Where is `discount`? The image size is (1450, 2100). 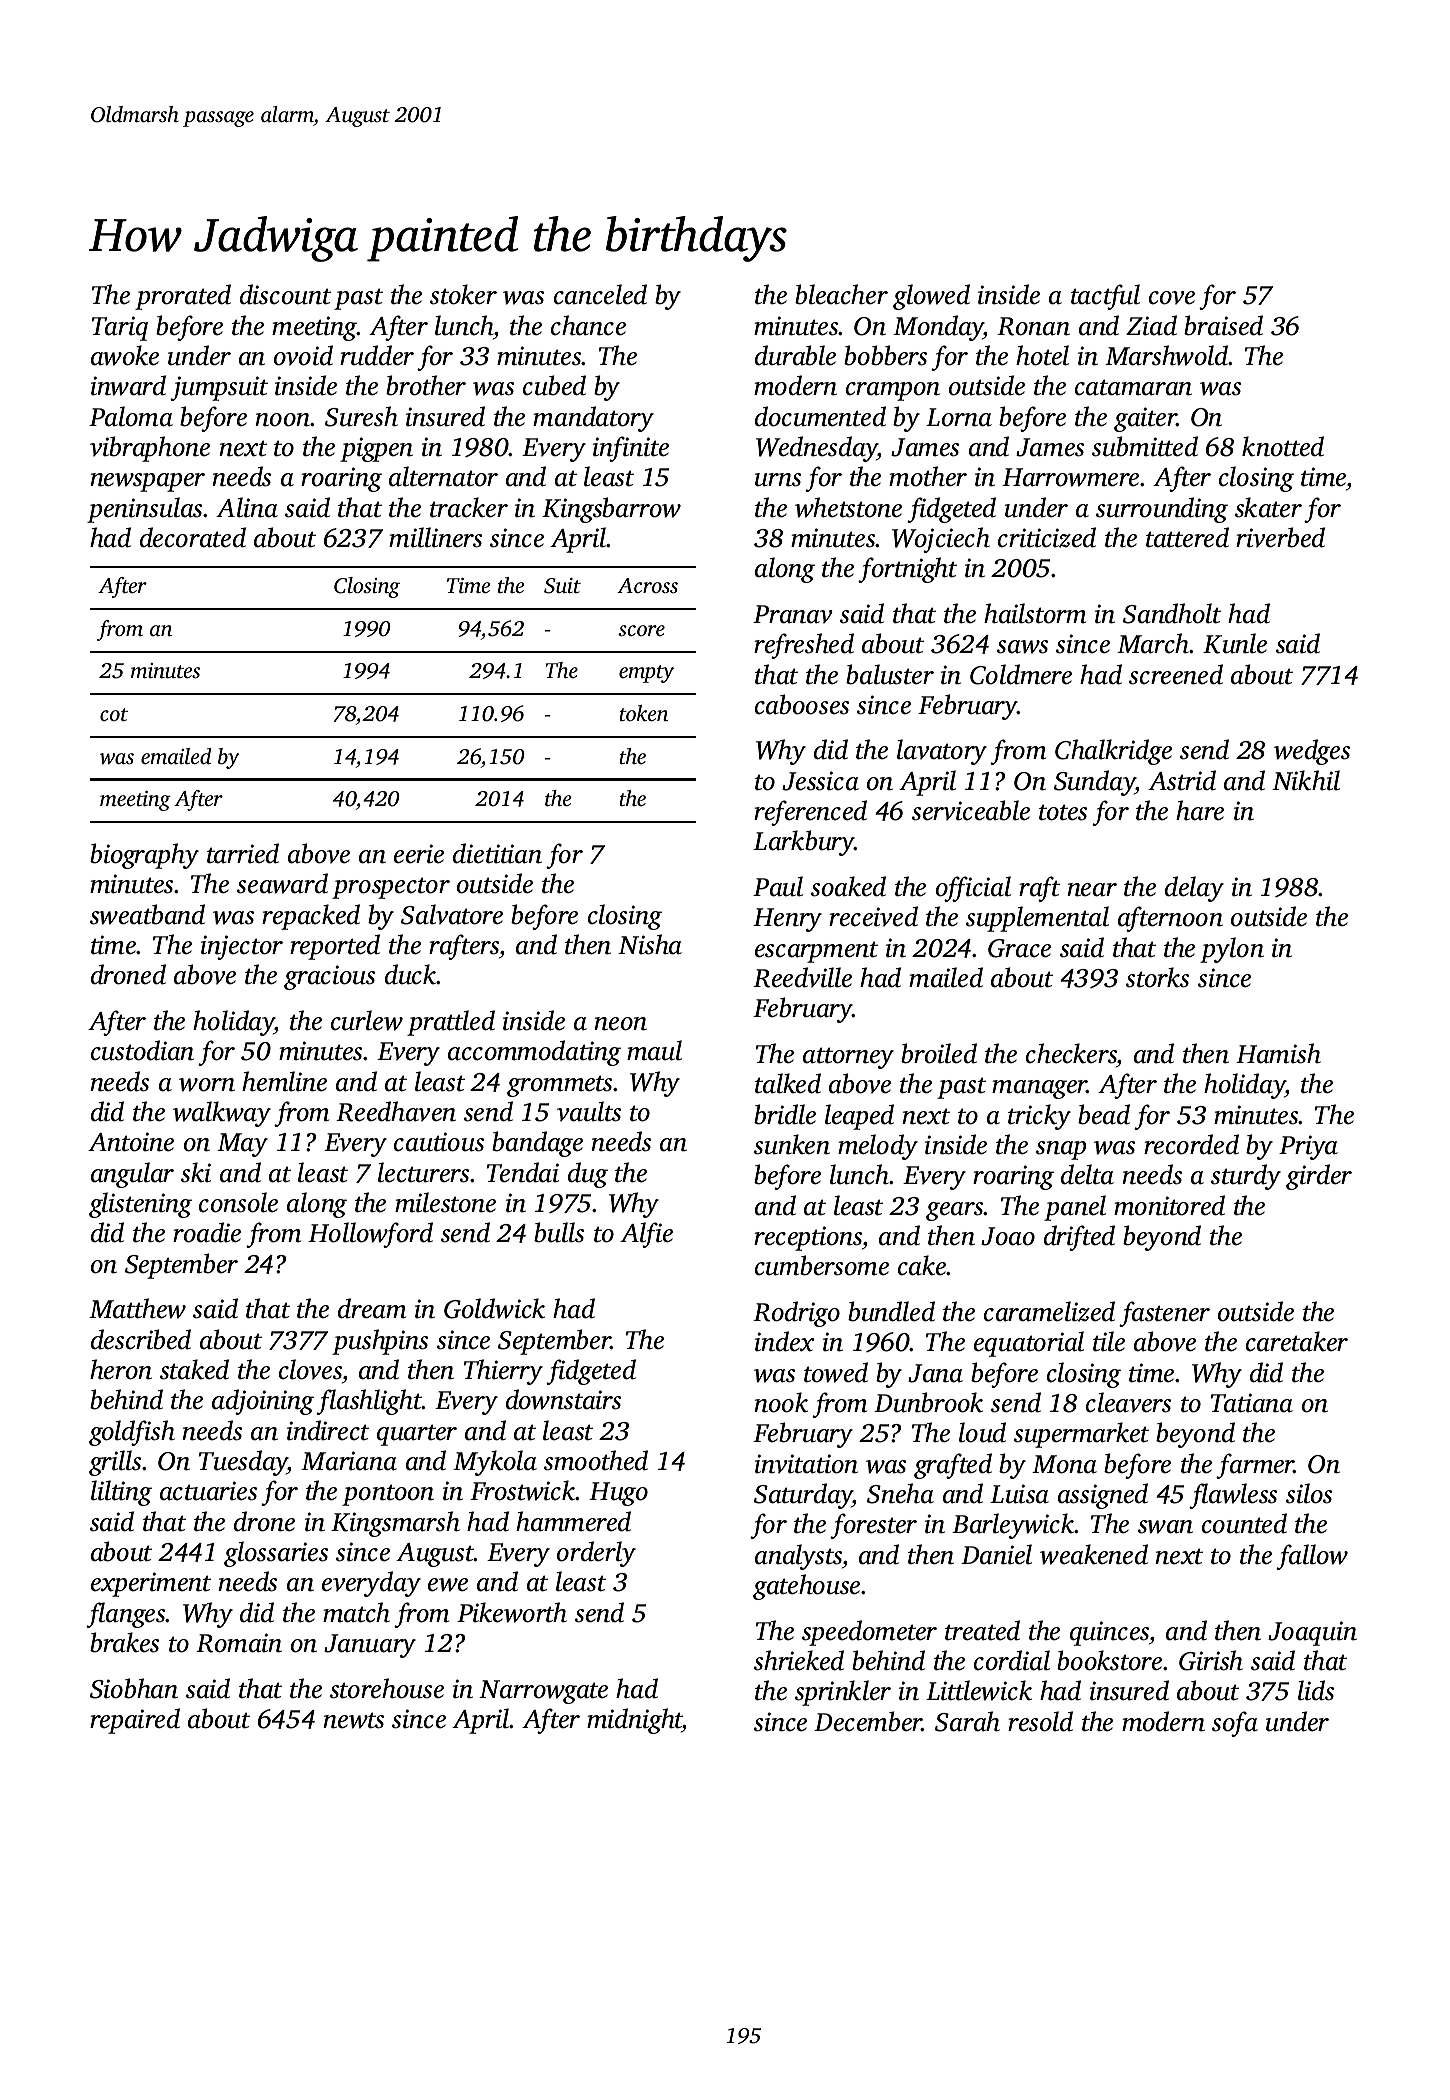
discount is located at coordinates (285, 294).
